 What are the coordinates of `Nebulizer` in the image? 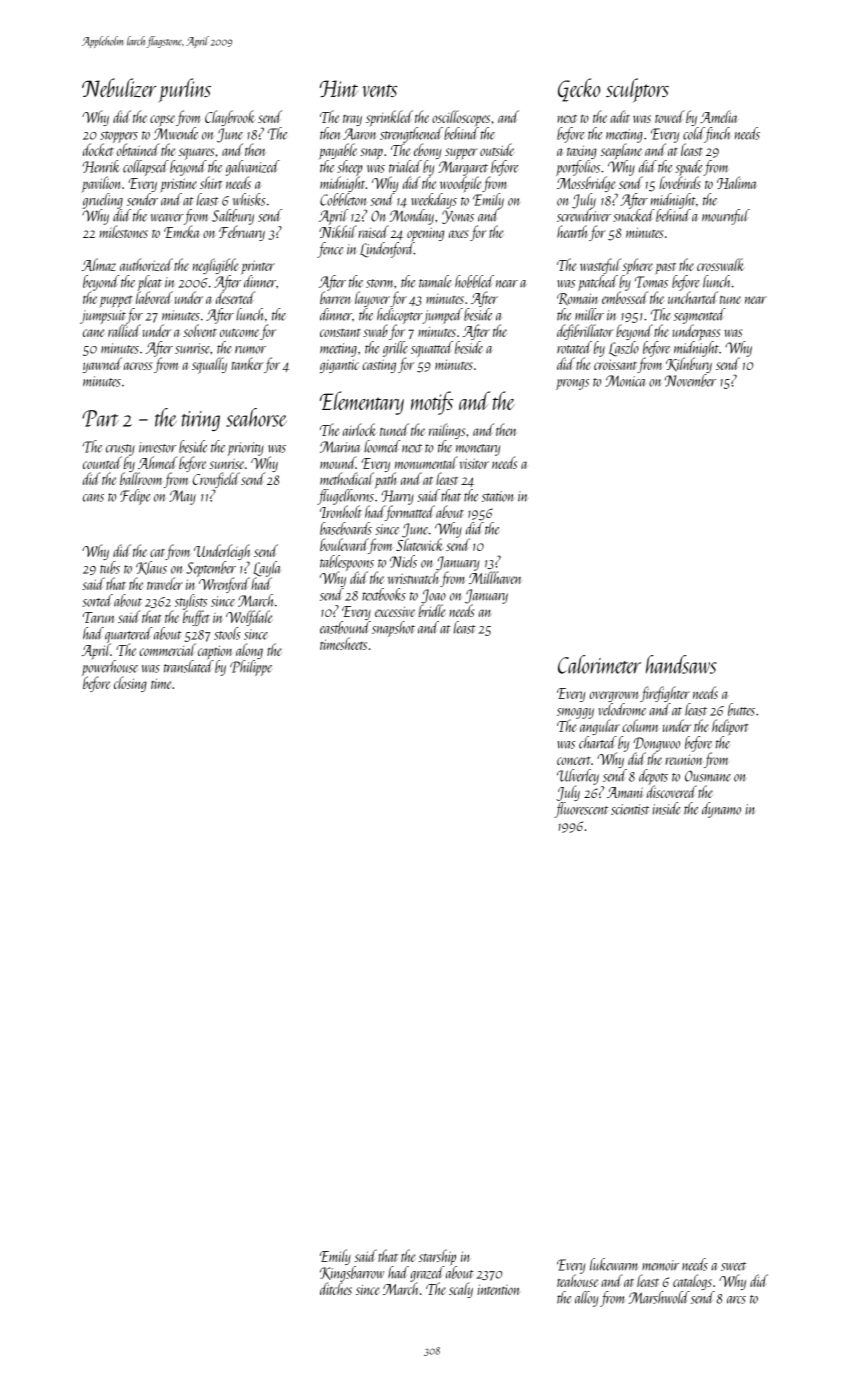 It's located at (119, 87).
